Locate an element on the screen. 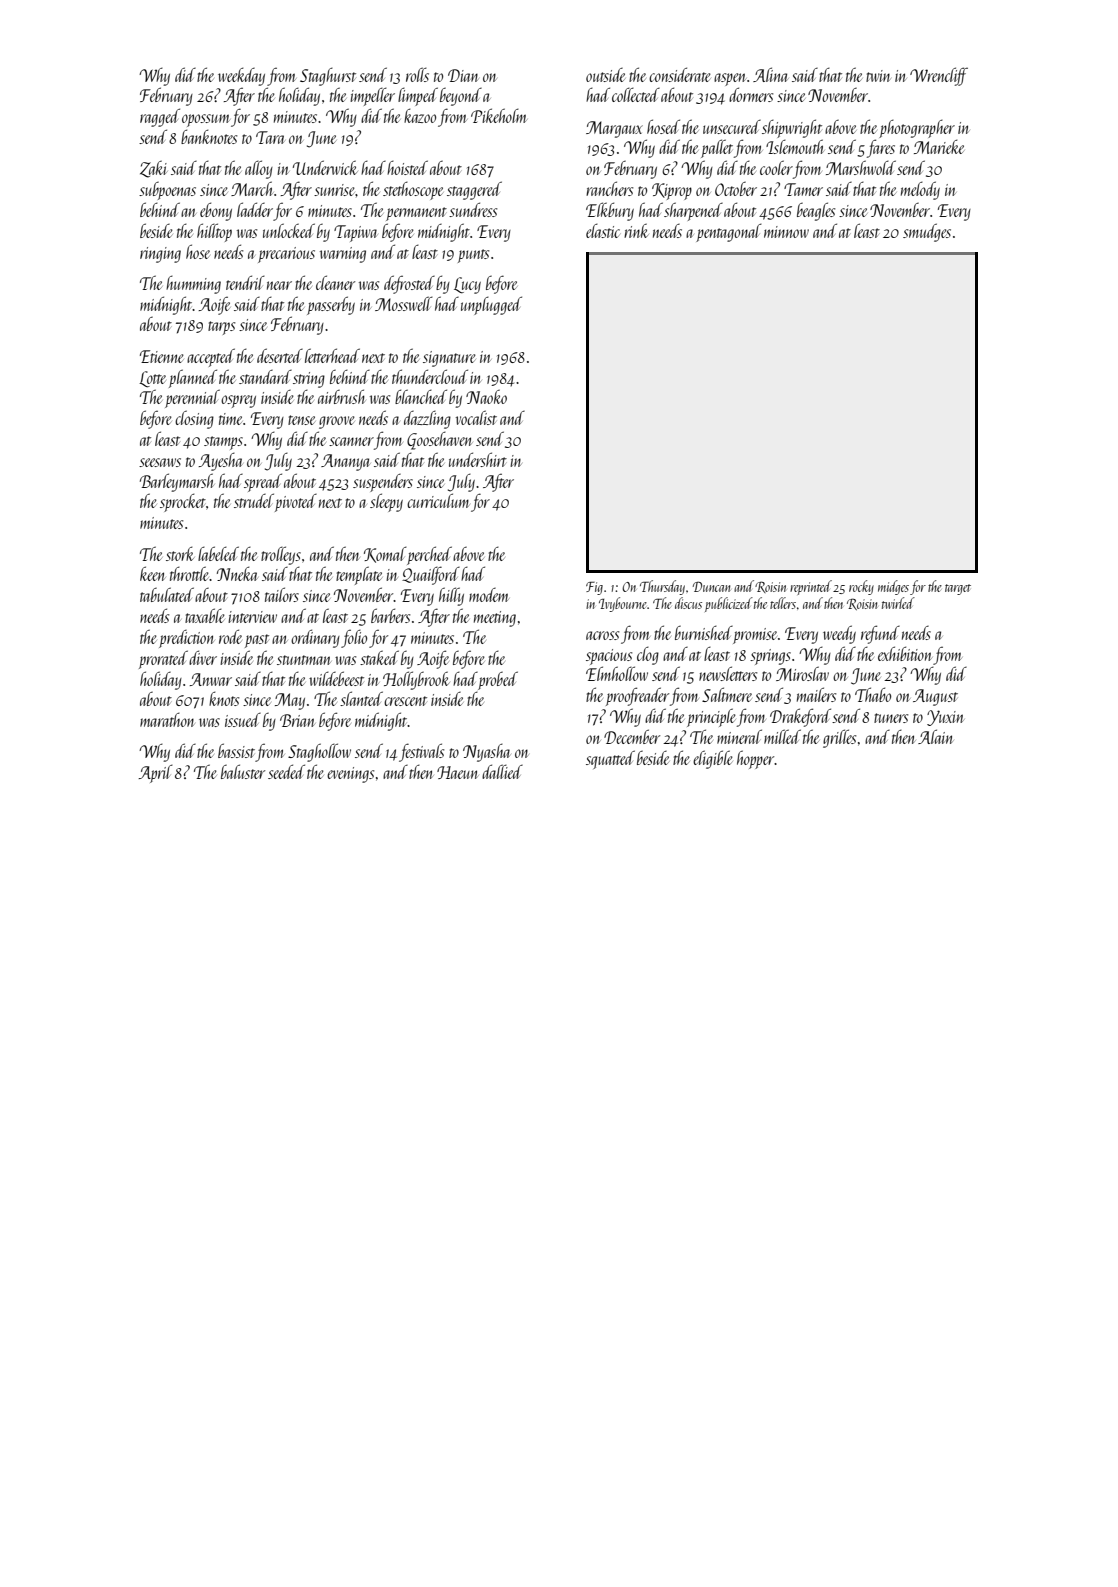  reprinted is located at coordinates (811, 587).
